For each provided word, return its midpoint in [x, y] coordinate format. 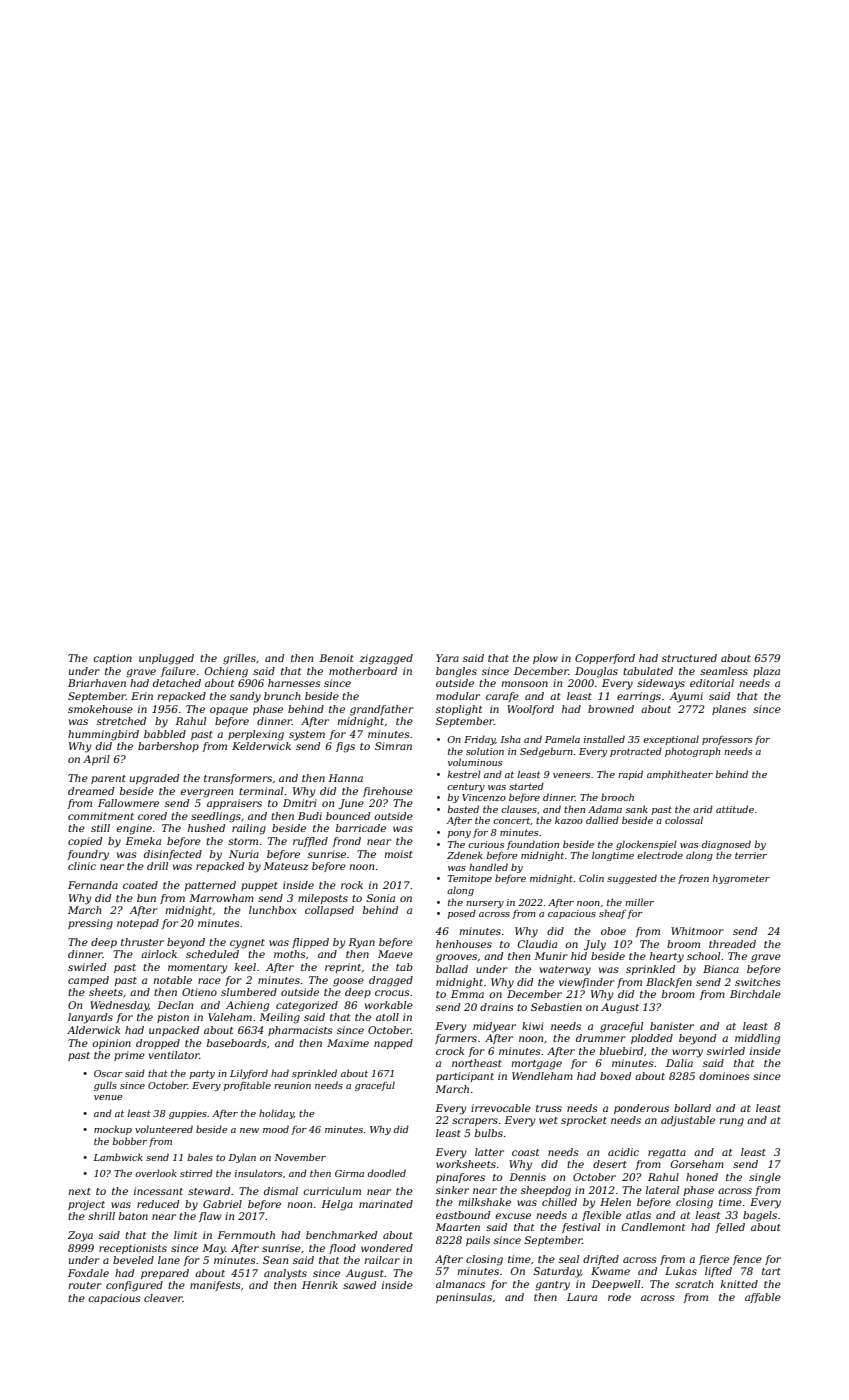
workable [389, 1005]
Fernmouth [246, 1235]
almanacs [460, 1284]
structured [689, 658]
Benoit [336, 658]
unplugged [166, 659]
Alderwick [93, 1030]
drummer [601, 1038]
